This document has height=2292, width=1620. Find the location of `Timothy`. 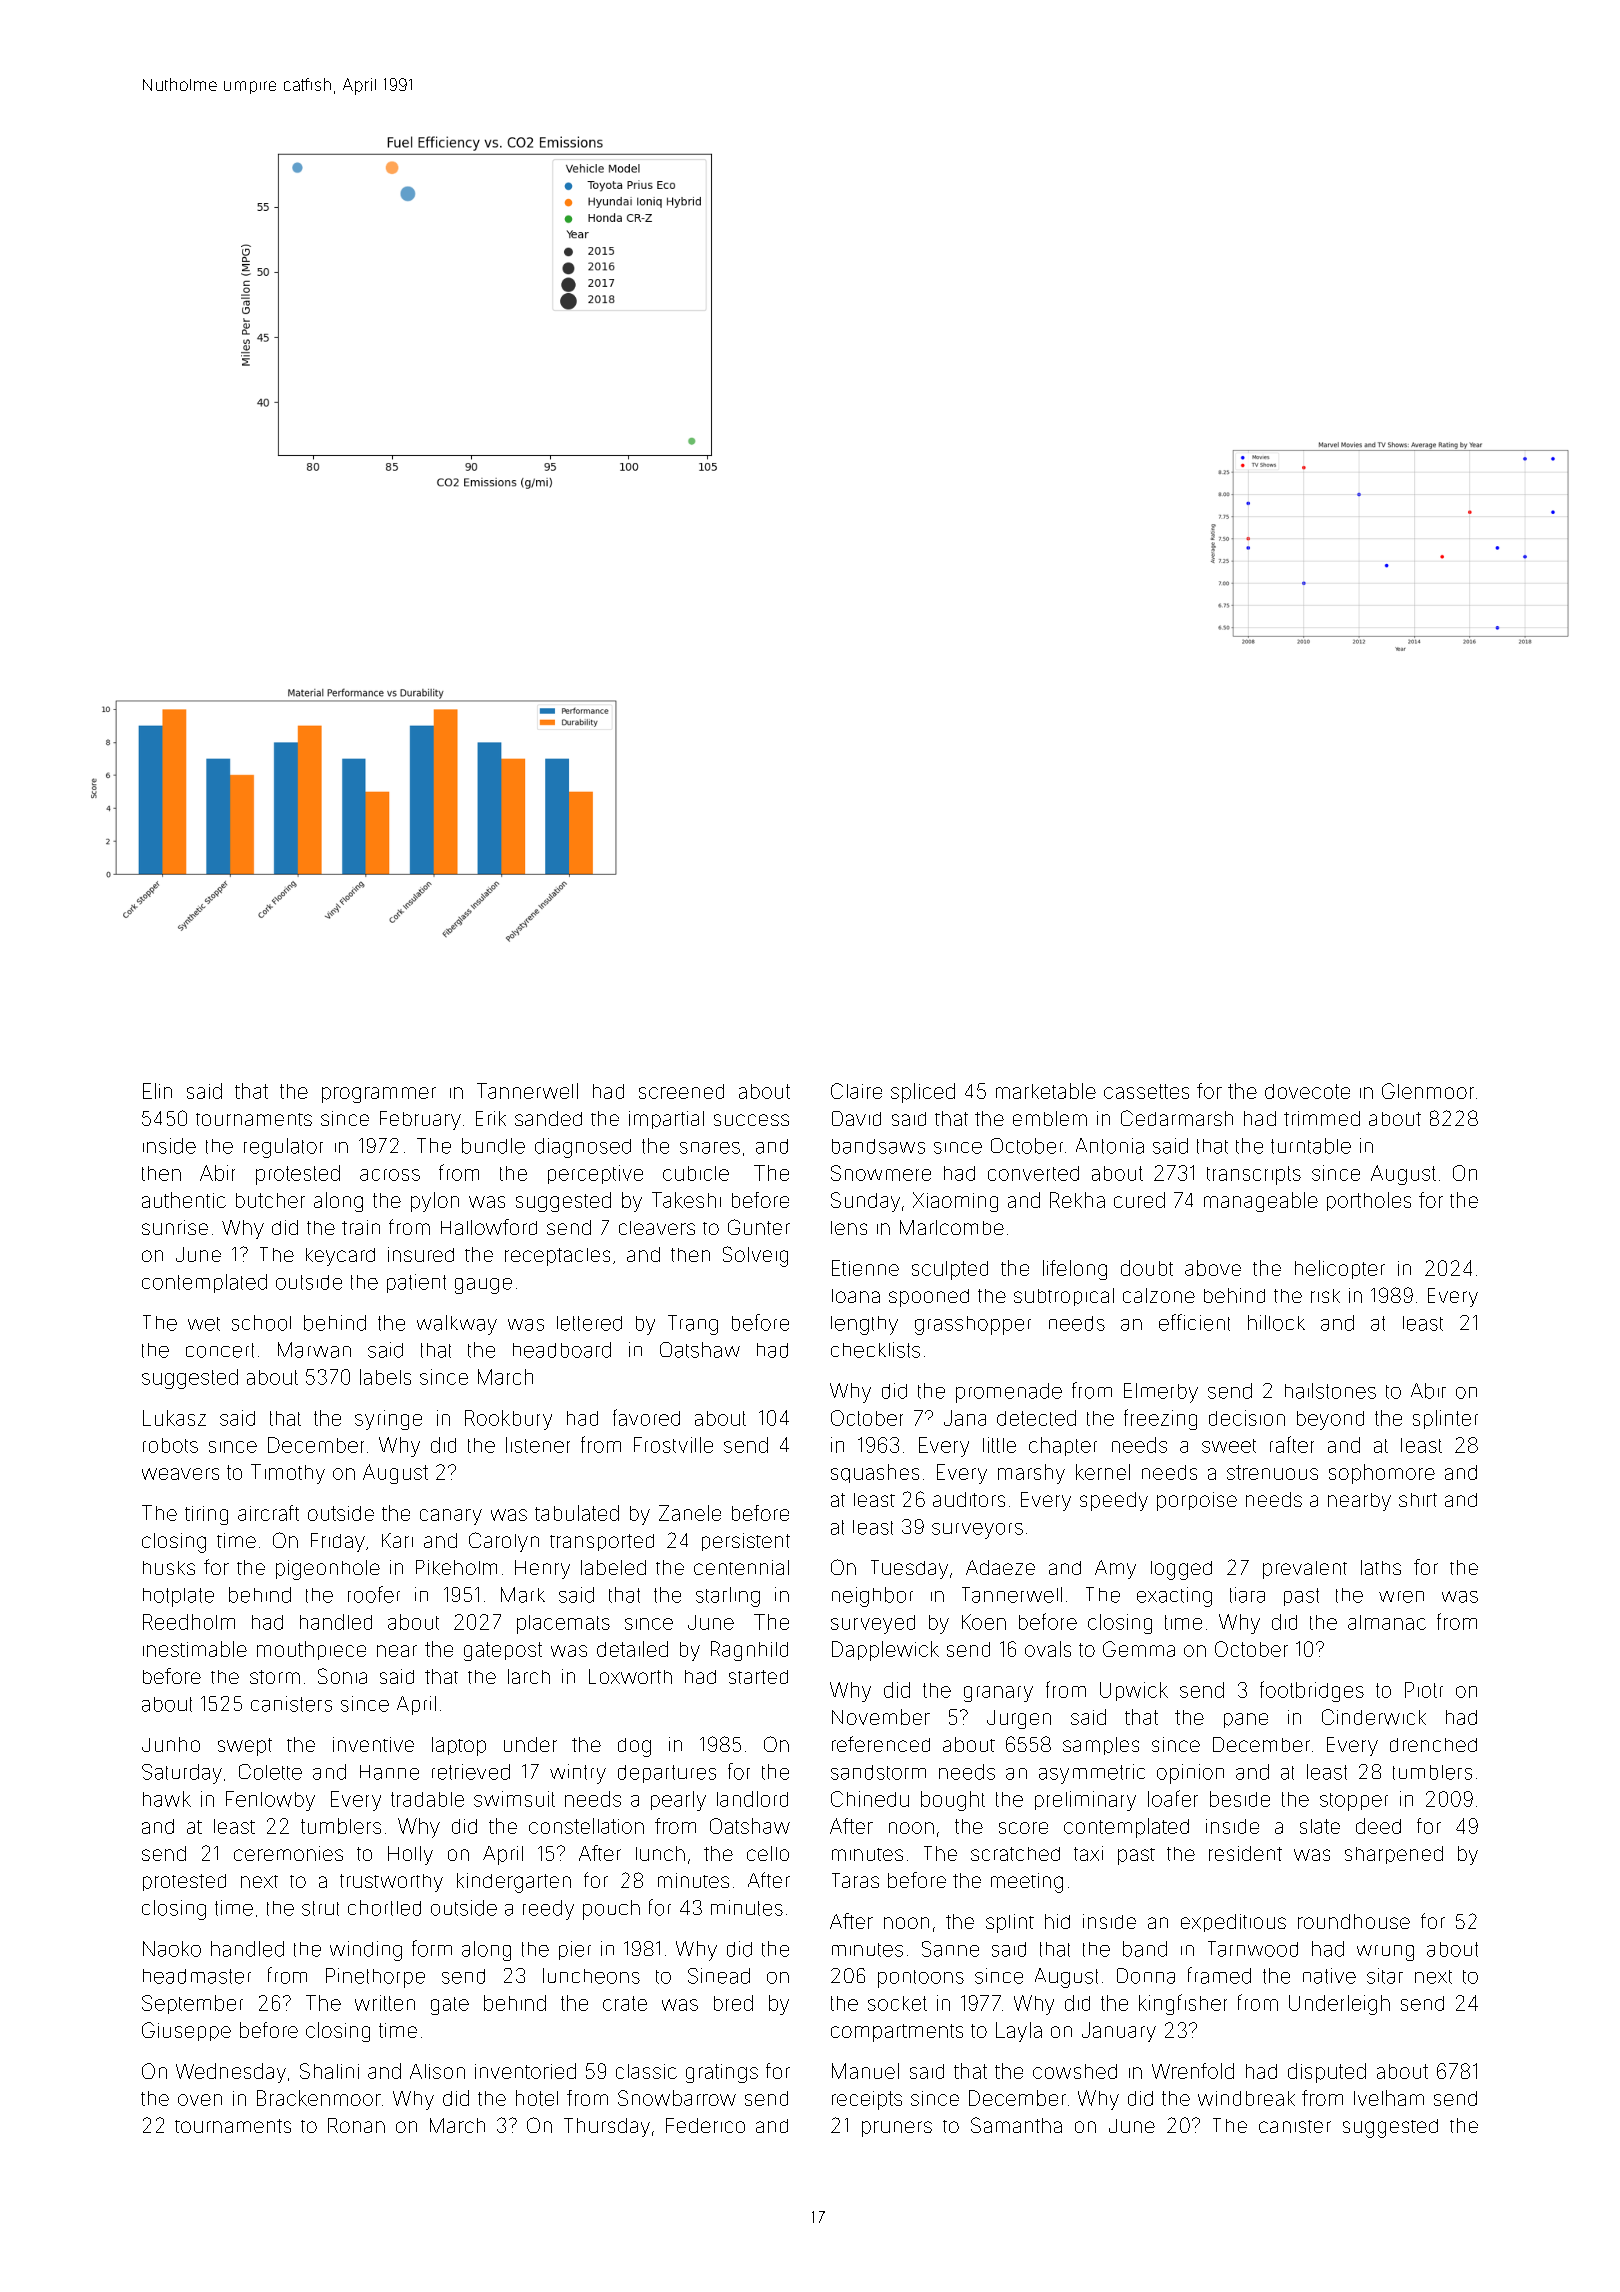

Timothy is located at coordinates (288, 1474).
